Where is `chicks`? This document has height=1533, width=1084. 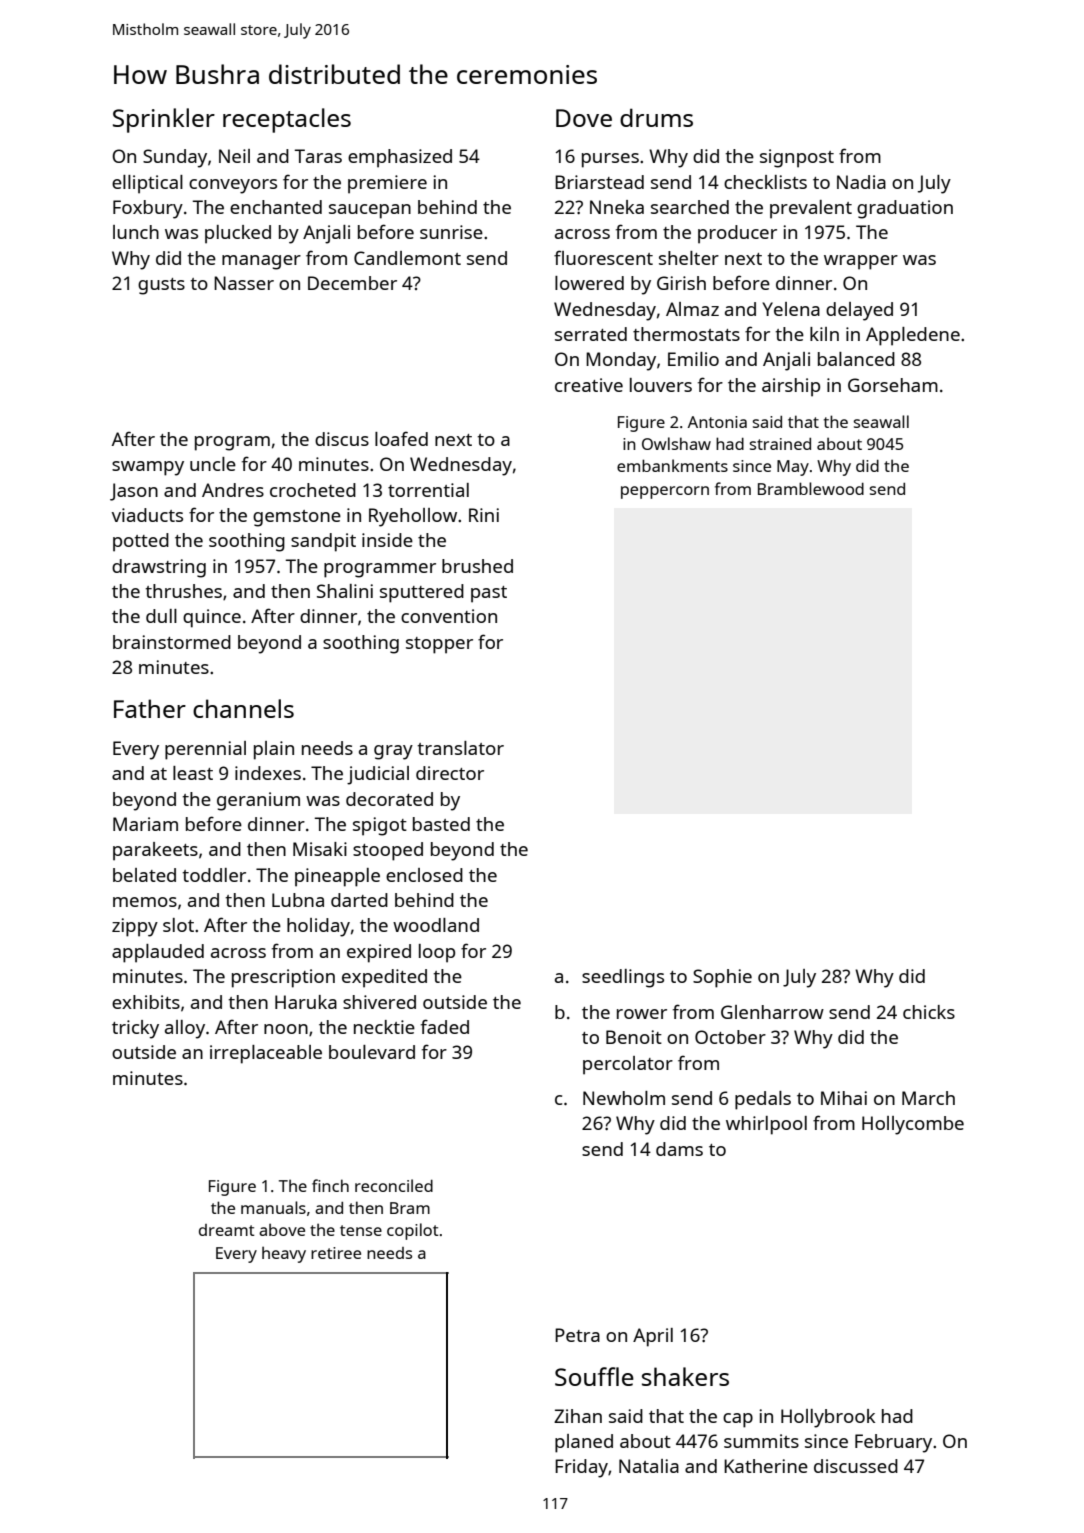
chicks is located at coordinates (929, 1012).
